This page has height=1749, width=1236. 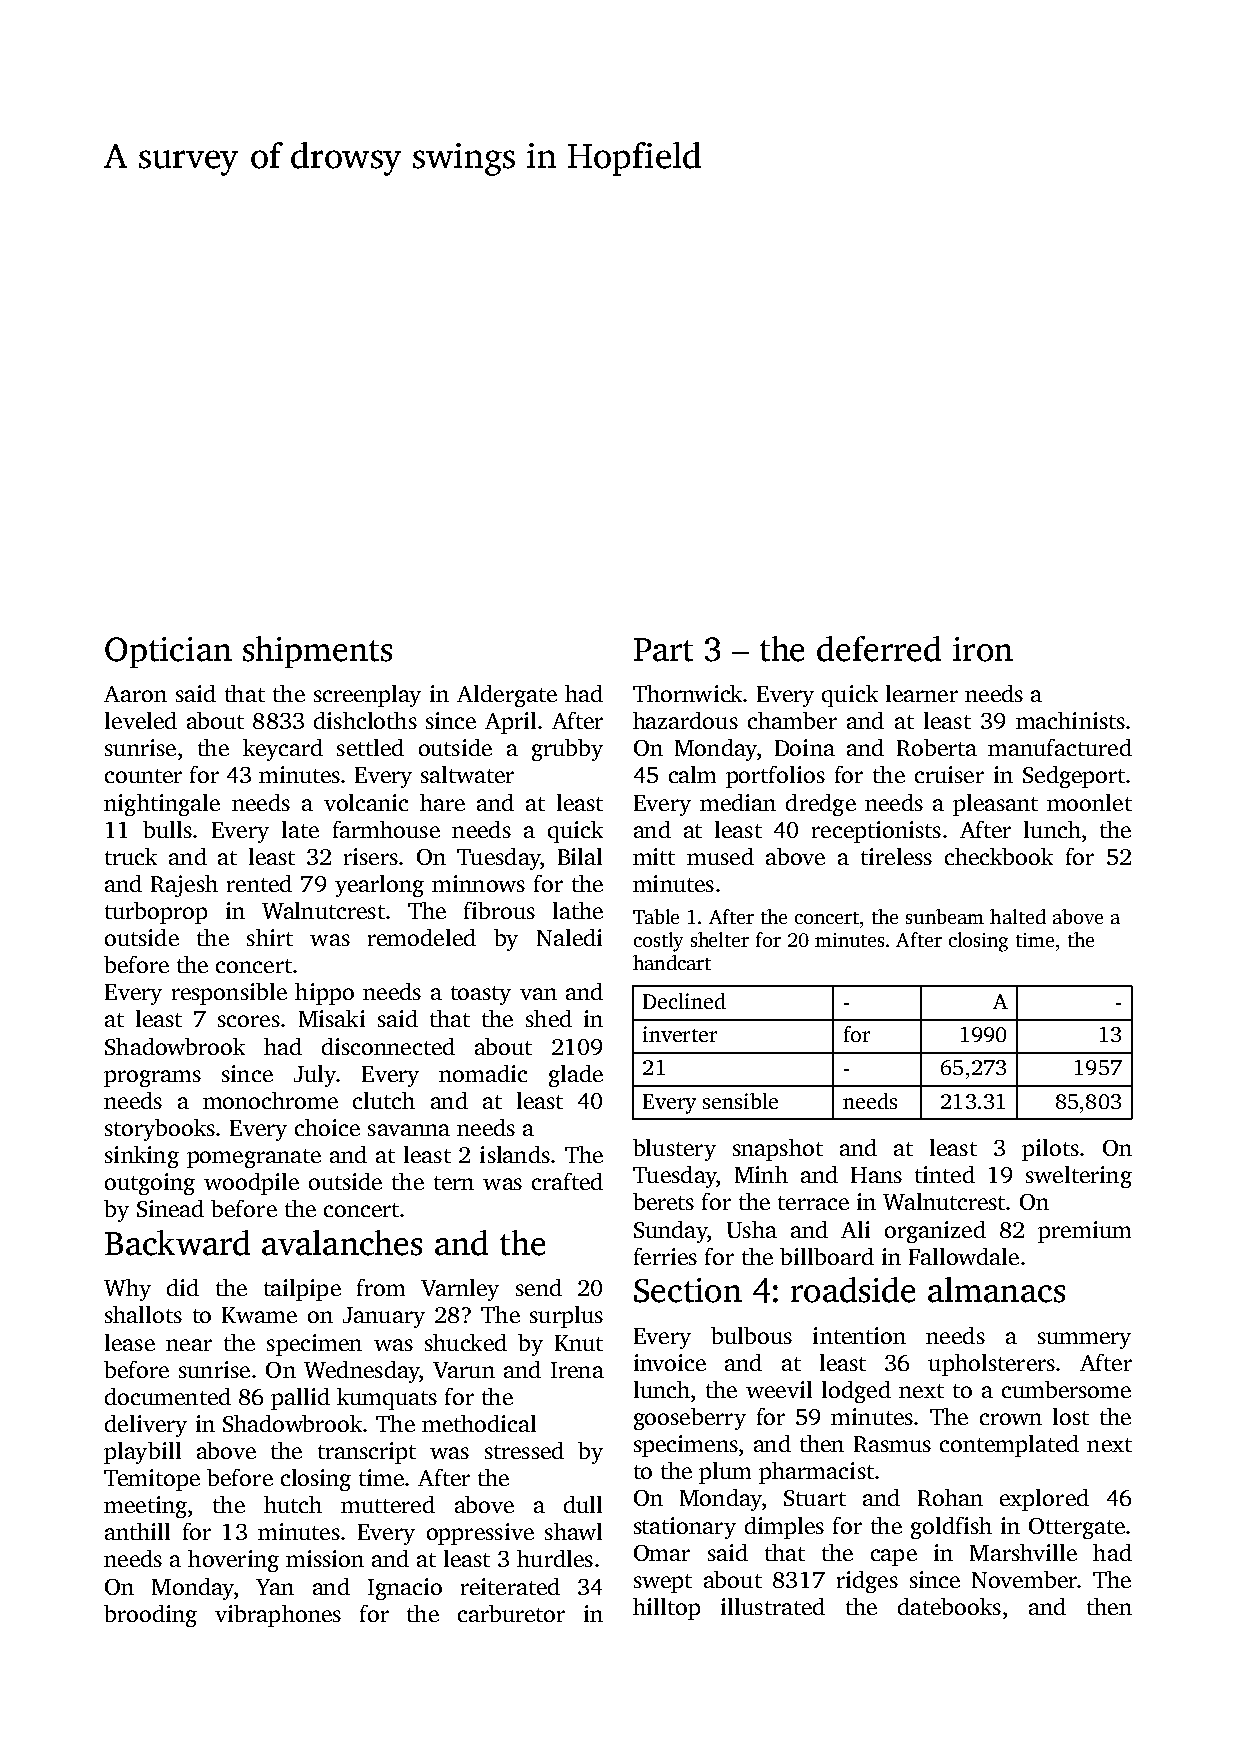 I want to click on lost, so click(x=1071, y=1416).
